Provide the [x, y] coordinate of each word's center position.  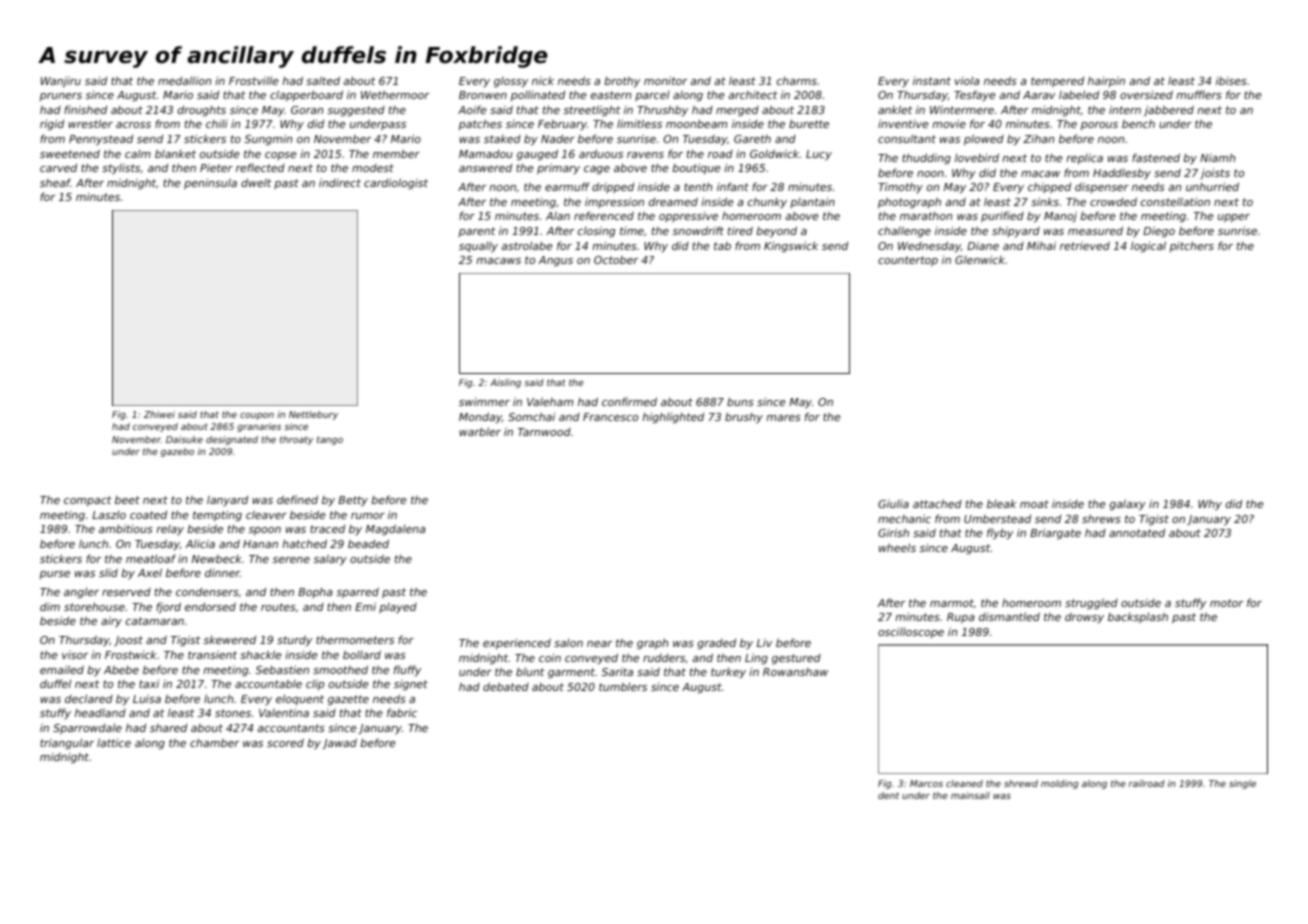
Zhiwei [159, 414]
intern [1125, 109]
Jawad [339, 743]
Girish [893, 532]
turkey [728, 672]
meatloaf [151, 558]
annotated [1137, 532]
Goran [307, 110]
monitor [665, 80]
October [616, 260]
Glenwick [980, 259]
